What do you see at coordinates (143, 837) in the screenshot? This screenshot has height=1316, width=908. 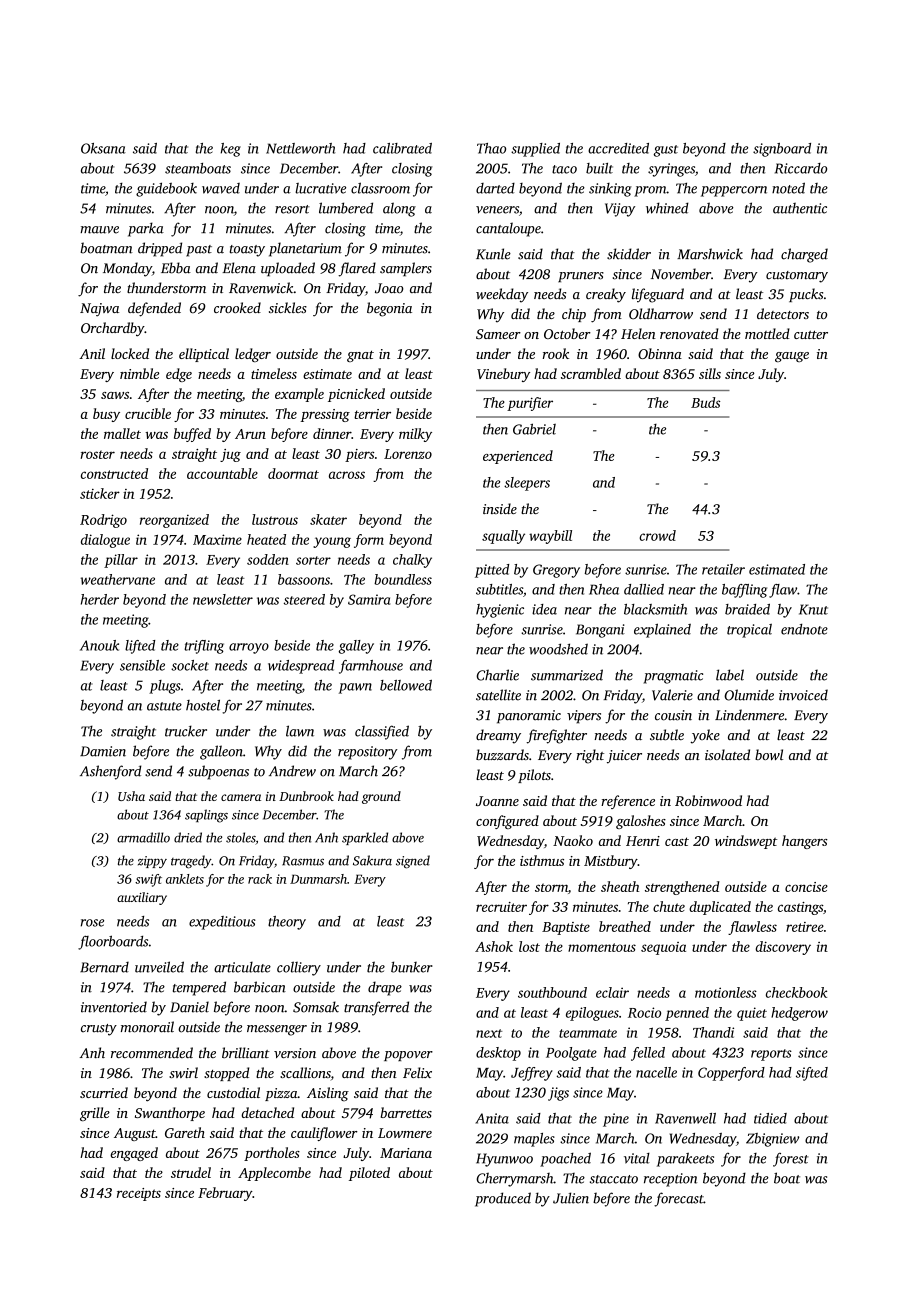 I see `armadillo` at bounding box center [143, 837].
